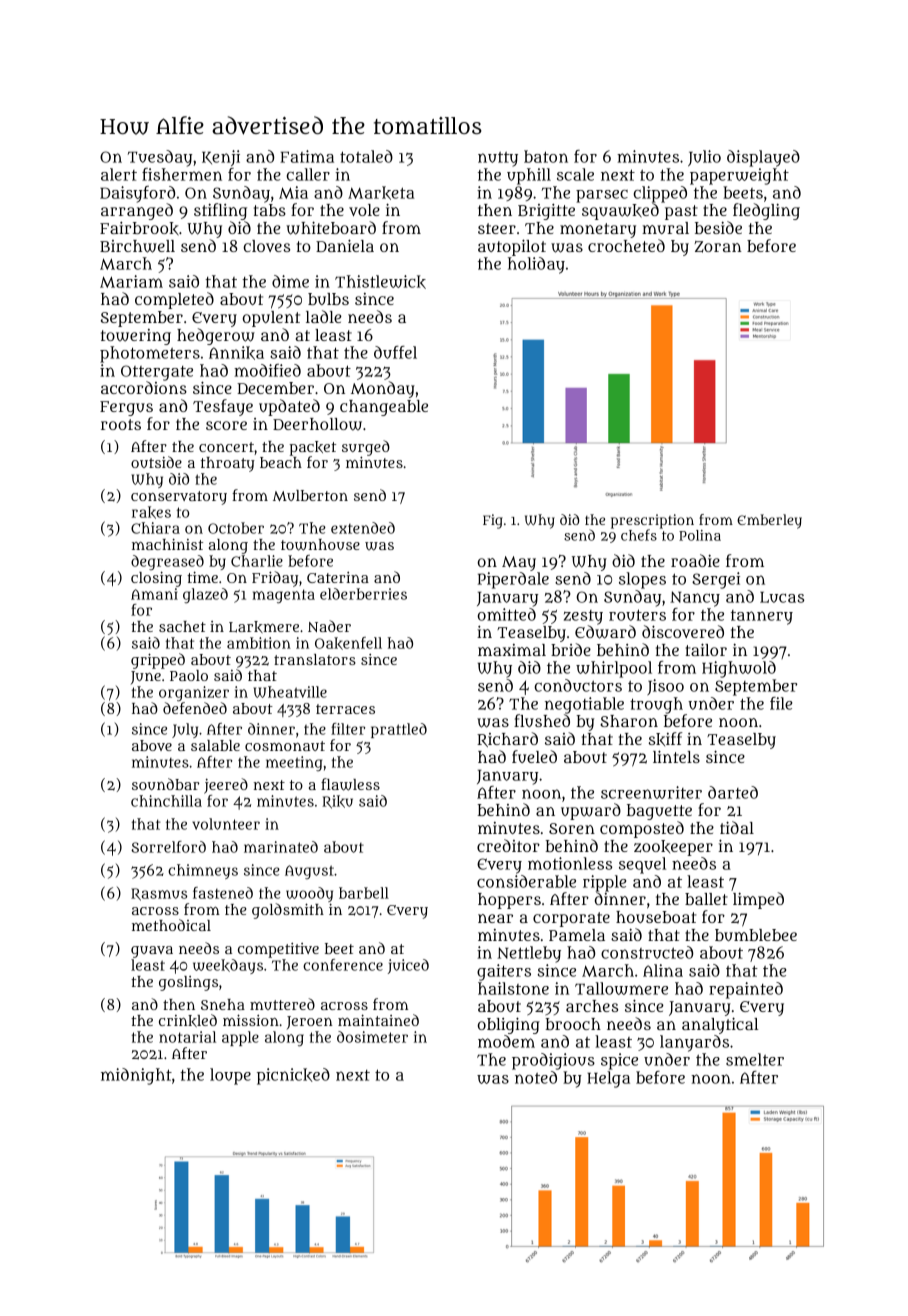  What do you see at coordinates (763, 158) in the screenshot?
I see `displayed` at bounding box center [763, 158].
